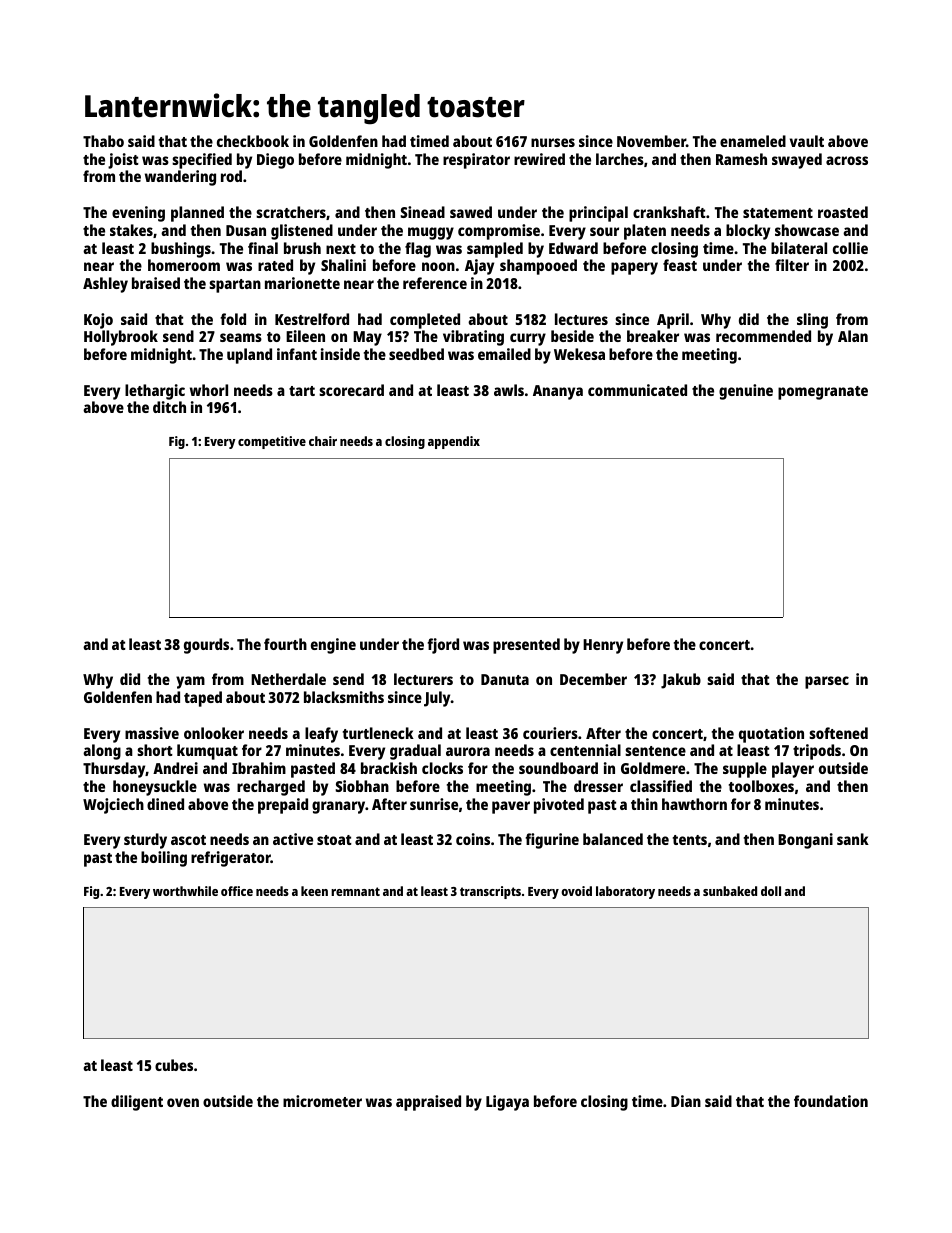  What do you see at coordinates (553, 142) in the screenshot?
I see `nurses` at bounding box center [553, 142].
